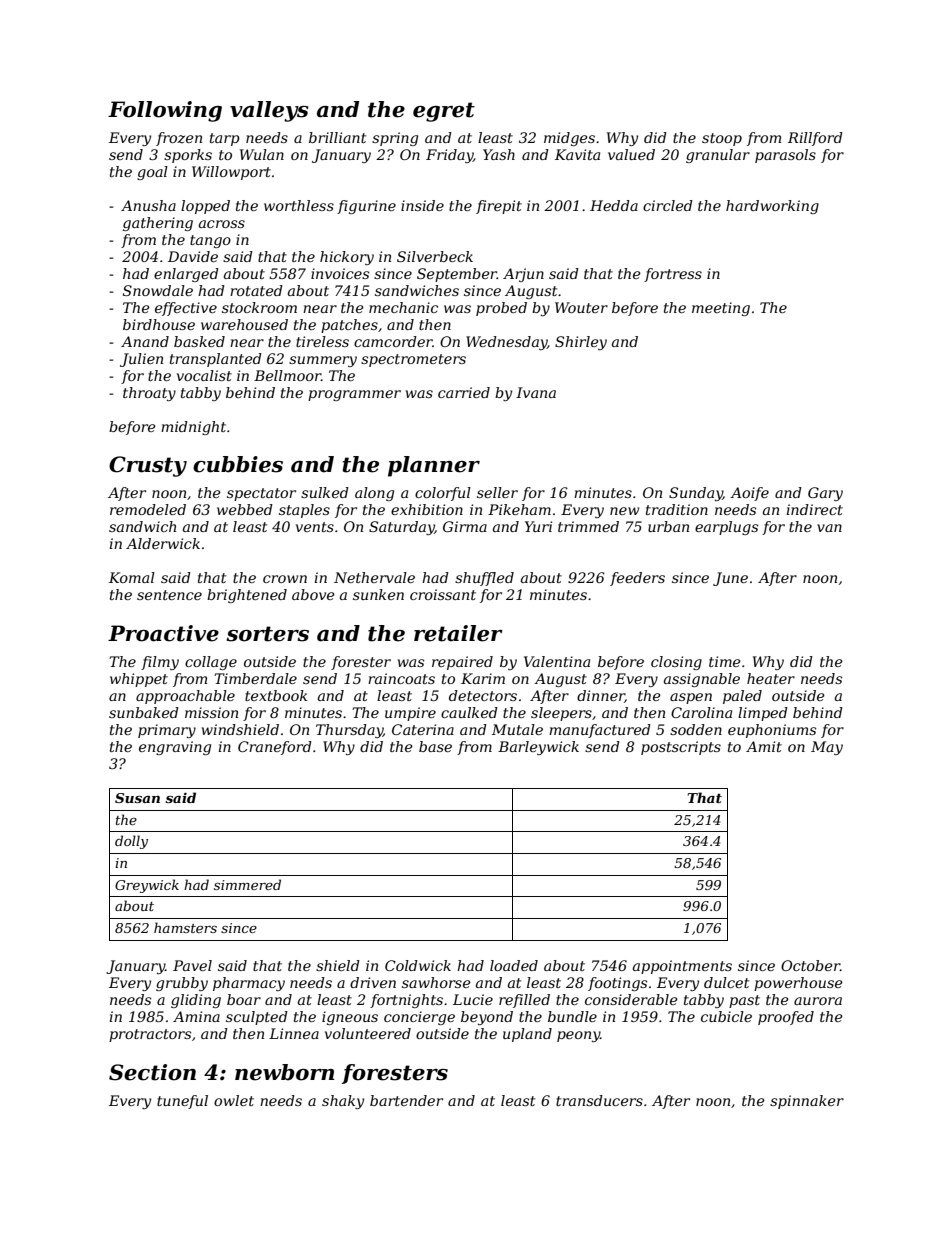 This document has width=952, height=1233. Describe the element at coordinates (483, 678) in the document. I see `Karim` at that location.
